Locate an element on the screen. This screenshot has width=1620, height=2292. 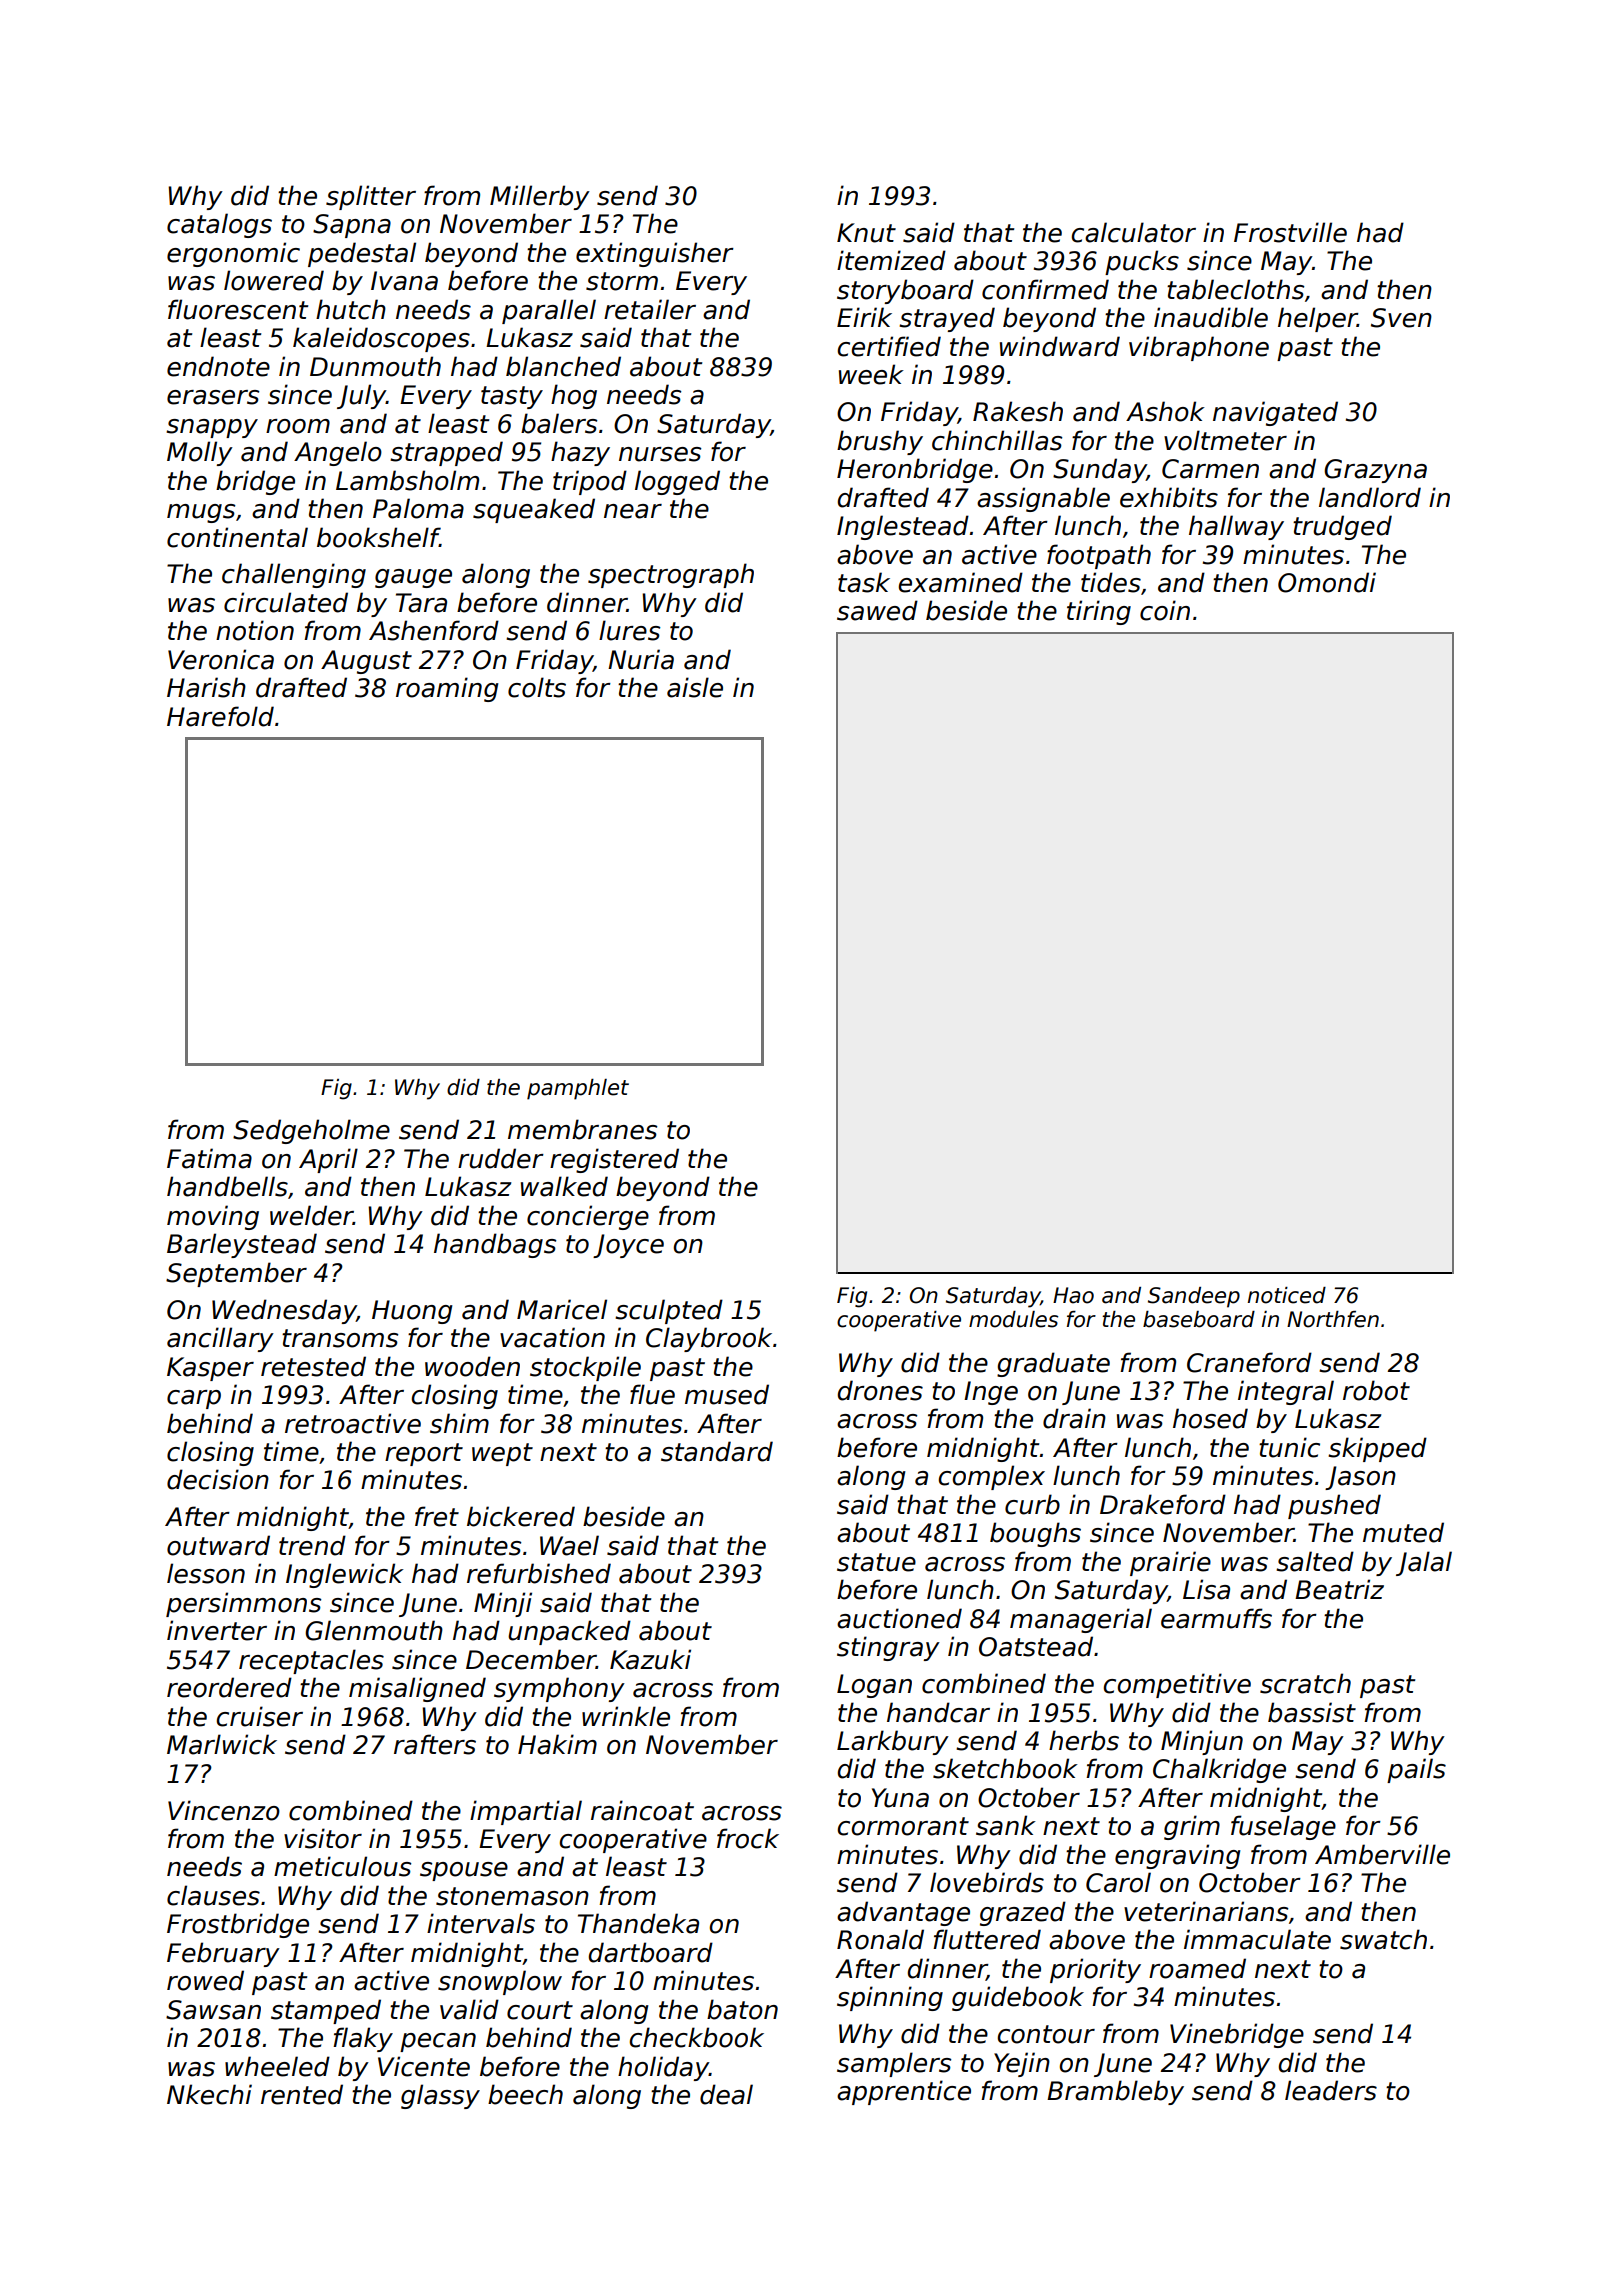
pamphlet is located at coordinates (578, 1089).
